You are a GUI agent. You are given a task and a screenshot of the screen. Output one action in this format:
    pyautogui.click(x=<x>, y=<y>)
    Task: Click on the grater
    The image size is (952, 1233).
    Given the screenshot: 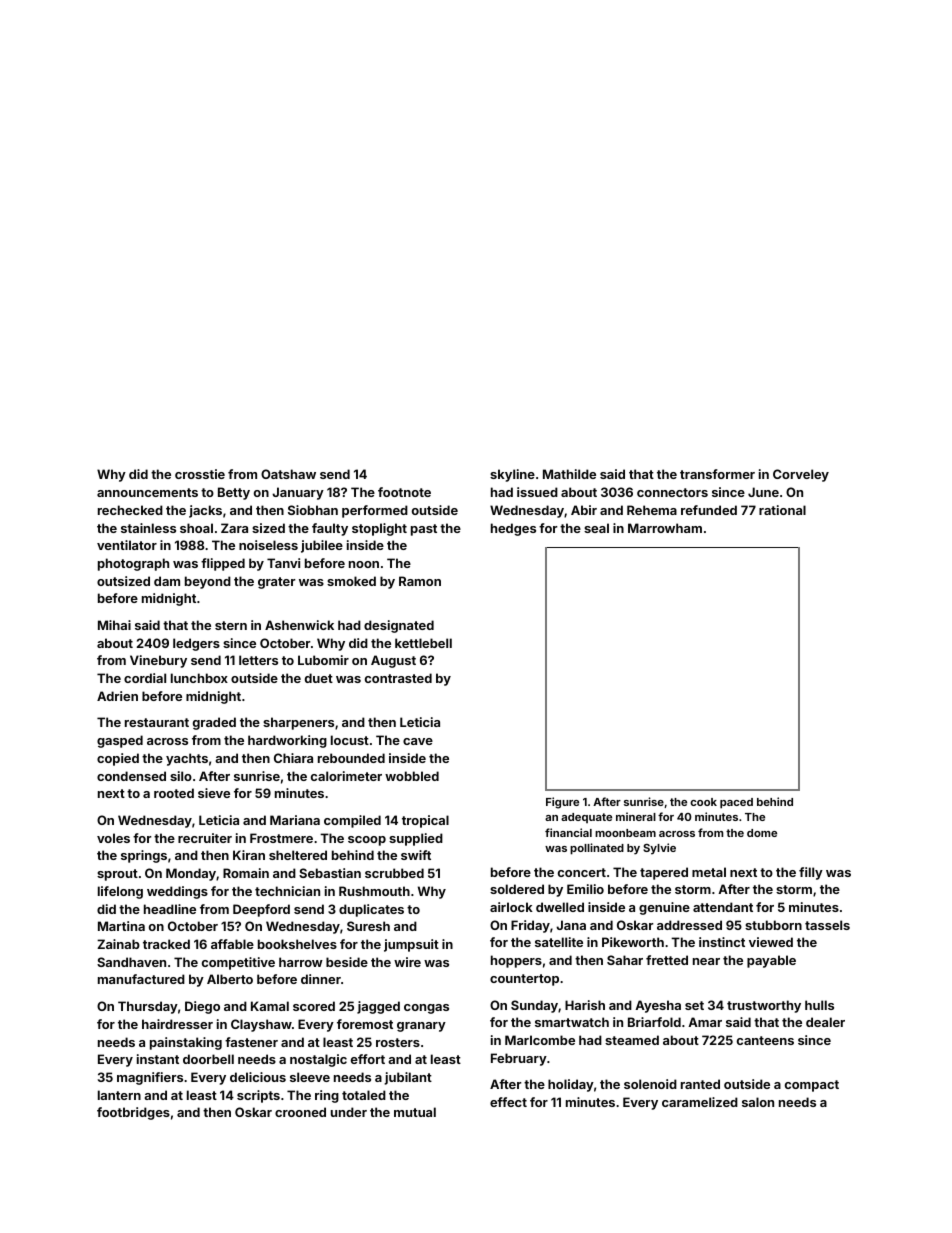 What is the action you would take?
    pyautogui.click(x=277, y=583)
